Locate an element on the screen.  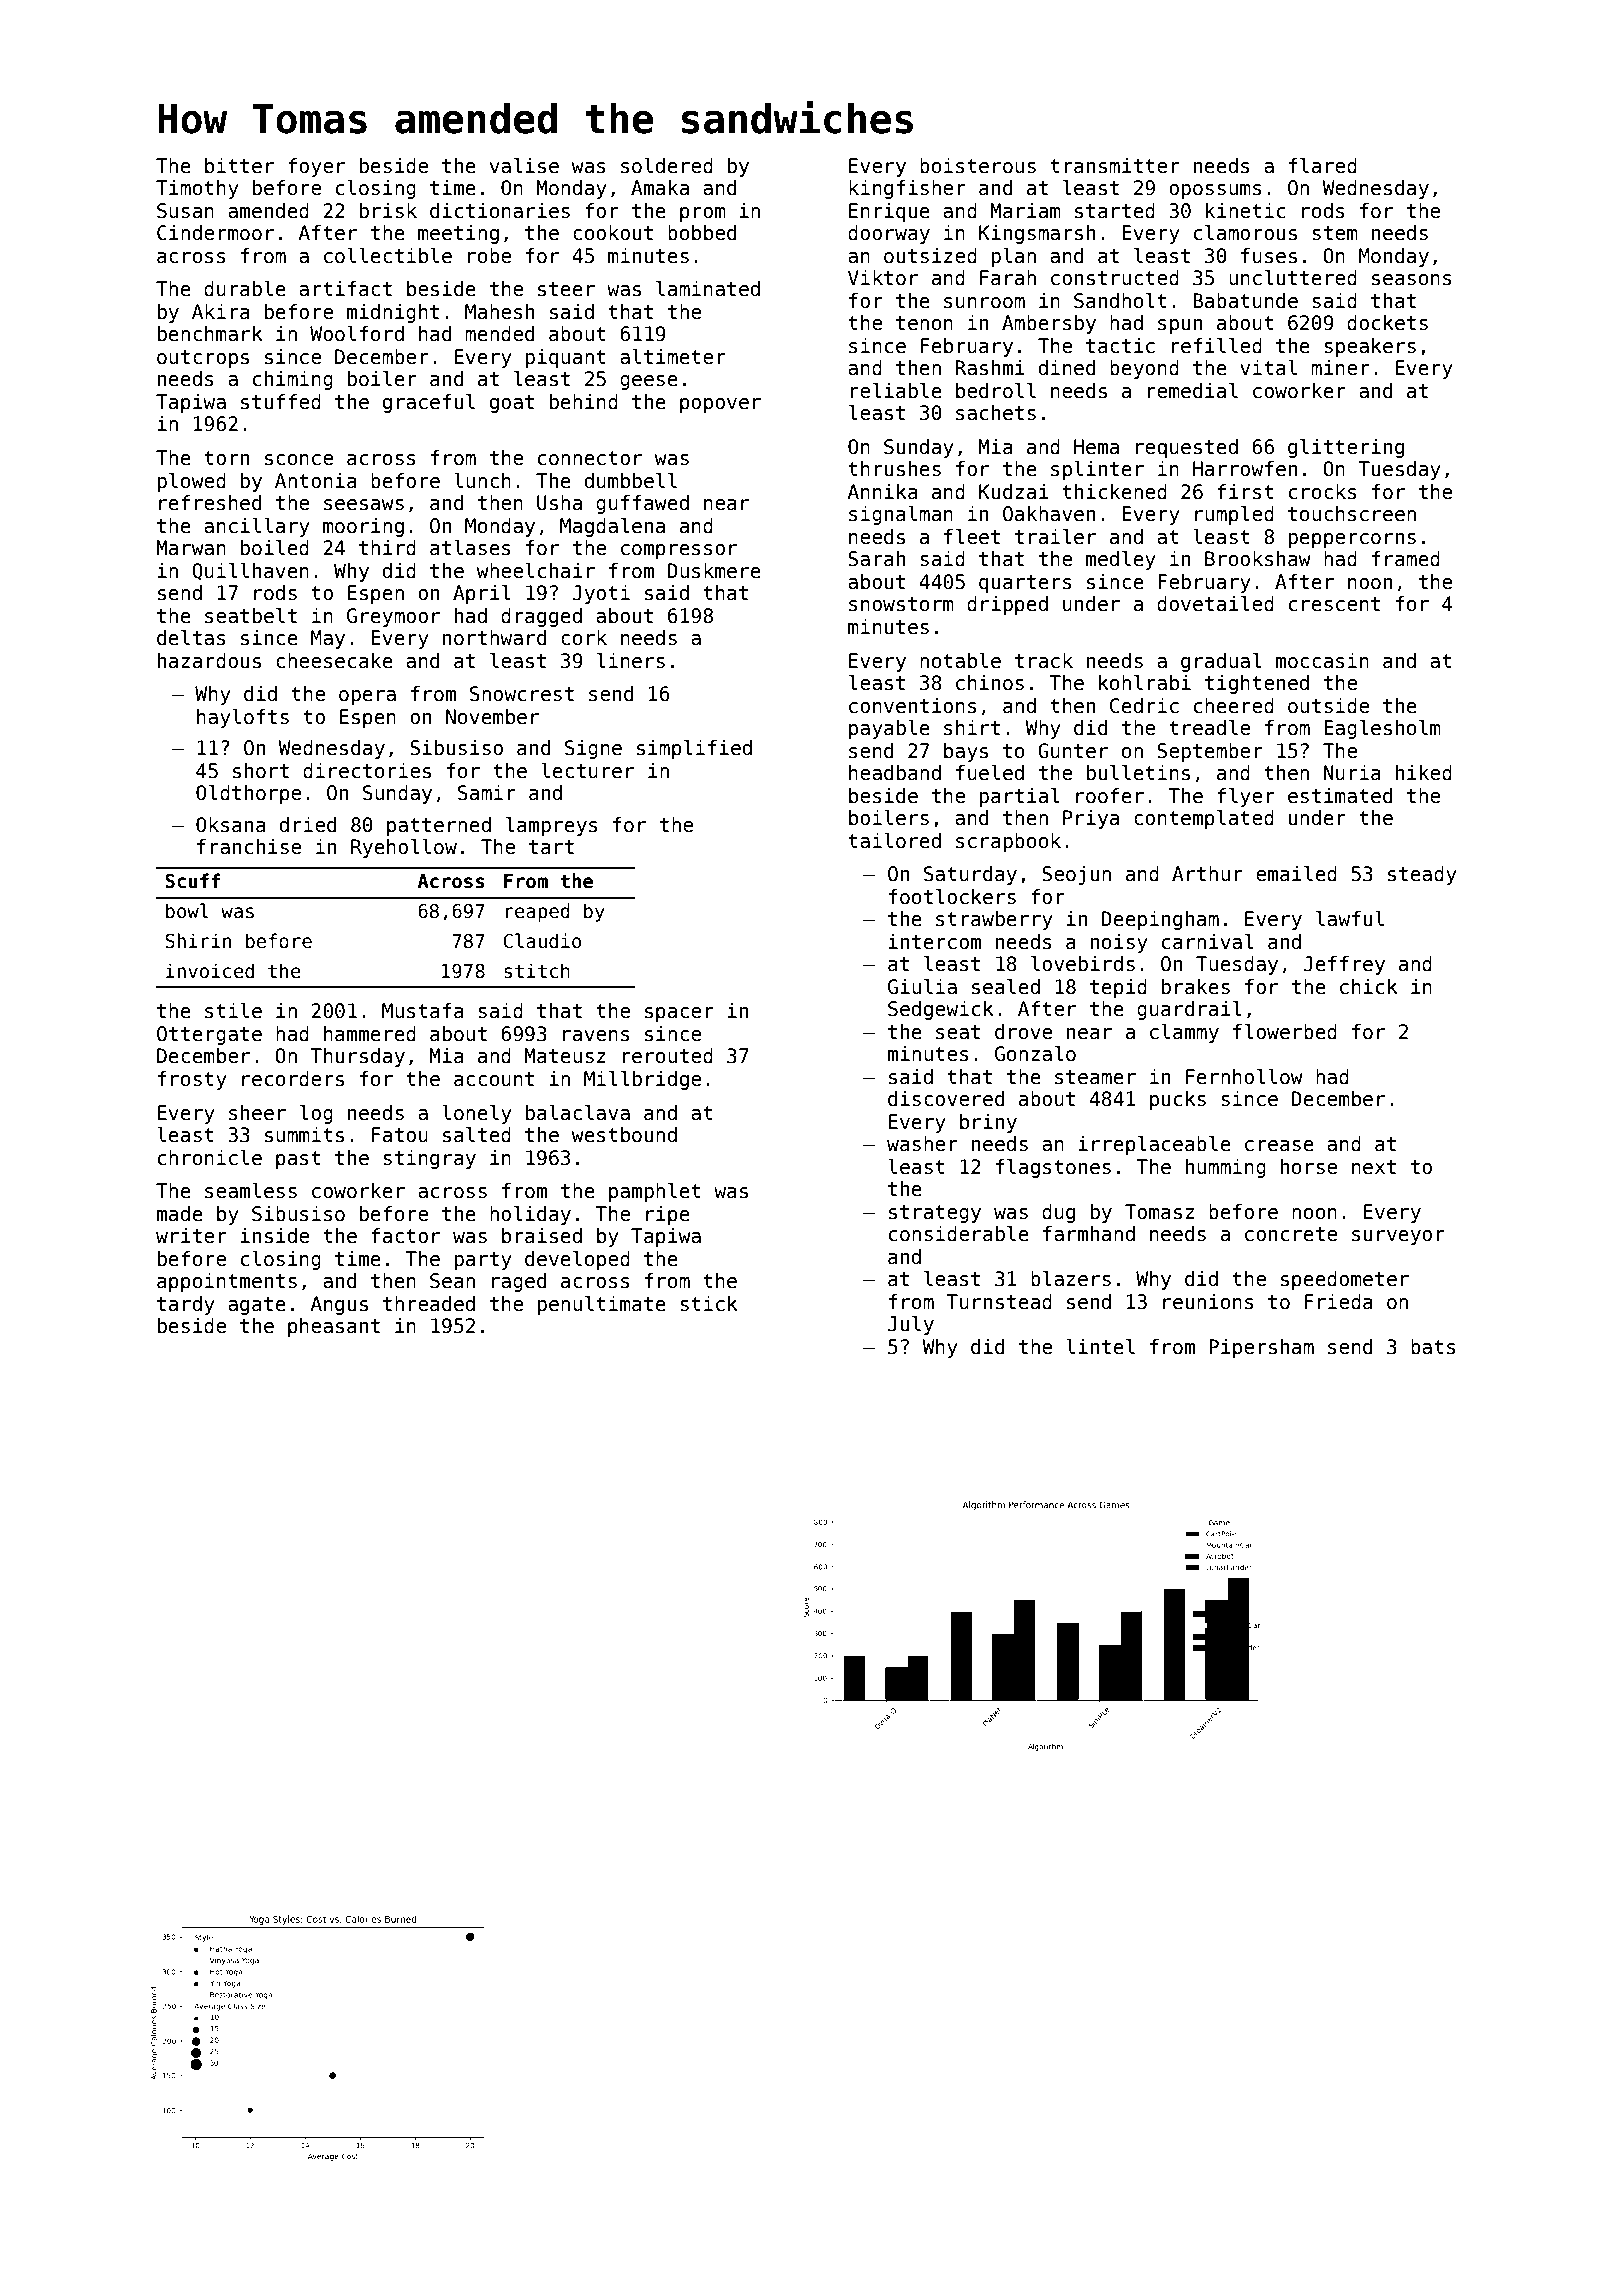
Mustafa is located at coordinates (423, 1011).
